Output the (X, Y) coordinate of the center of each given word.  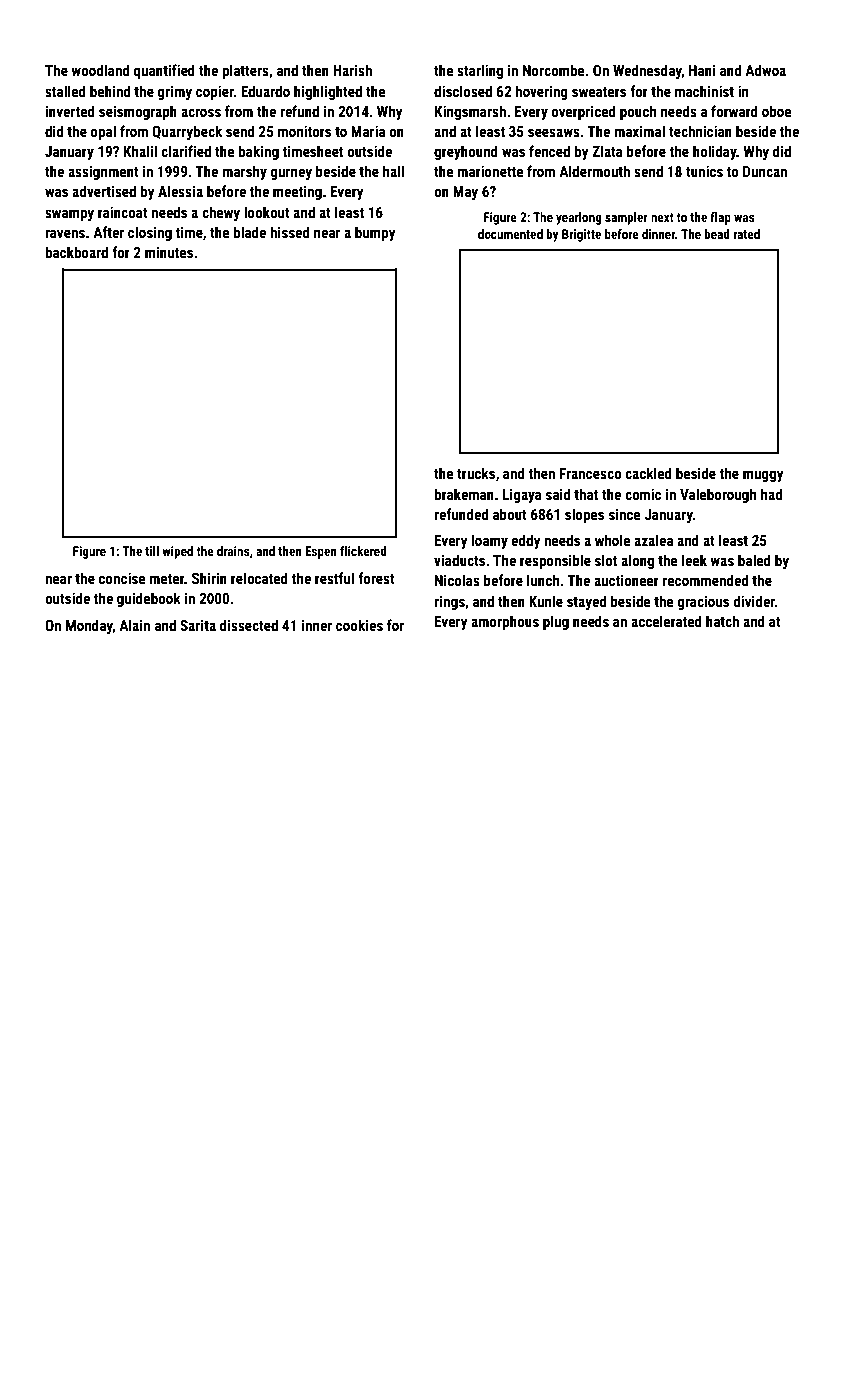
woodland (100, 70)
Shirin (209, 578)
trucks (476, 473)
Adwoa (765, 70)
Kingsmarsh (470, 112)
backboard (76, 252)
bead (717, 234)
